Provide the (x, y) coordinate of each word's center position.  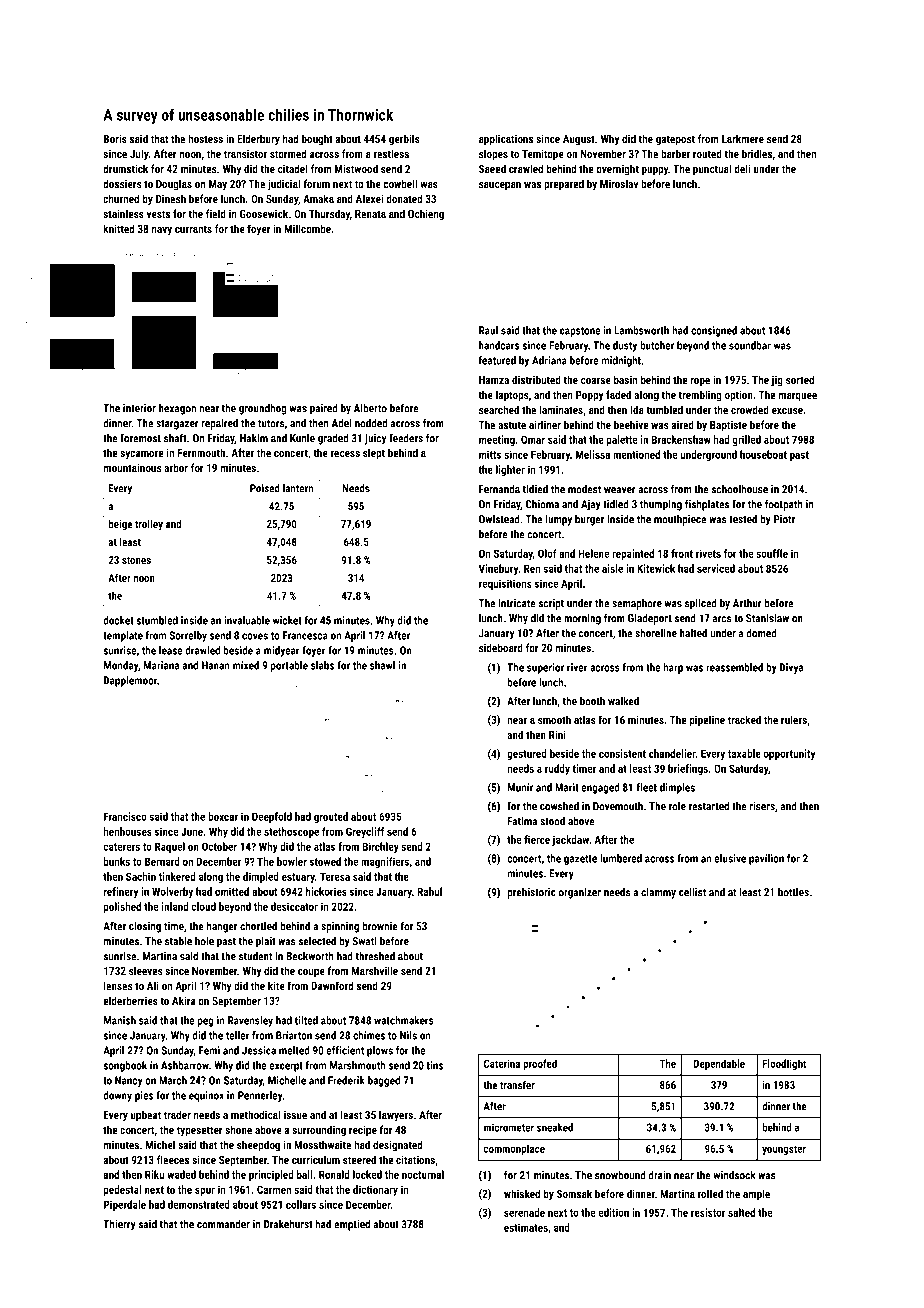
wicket (287, 620)
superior (545, 668)
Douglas (174, 185)
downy (117, 1096)
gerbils (404, 140)
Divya (791, 668)
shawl (382, 665)
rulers (794, 719)
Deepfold (272, 817)
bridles (757, 153)
